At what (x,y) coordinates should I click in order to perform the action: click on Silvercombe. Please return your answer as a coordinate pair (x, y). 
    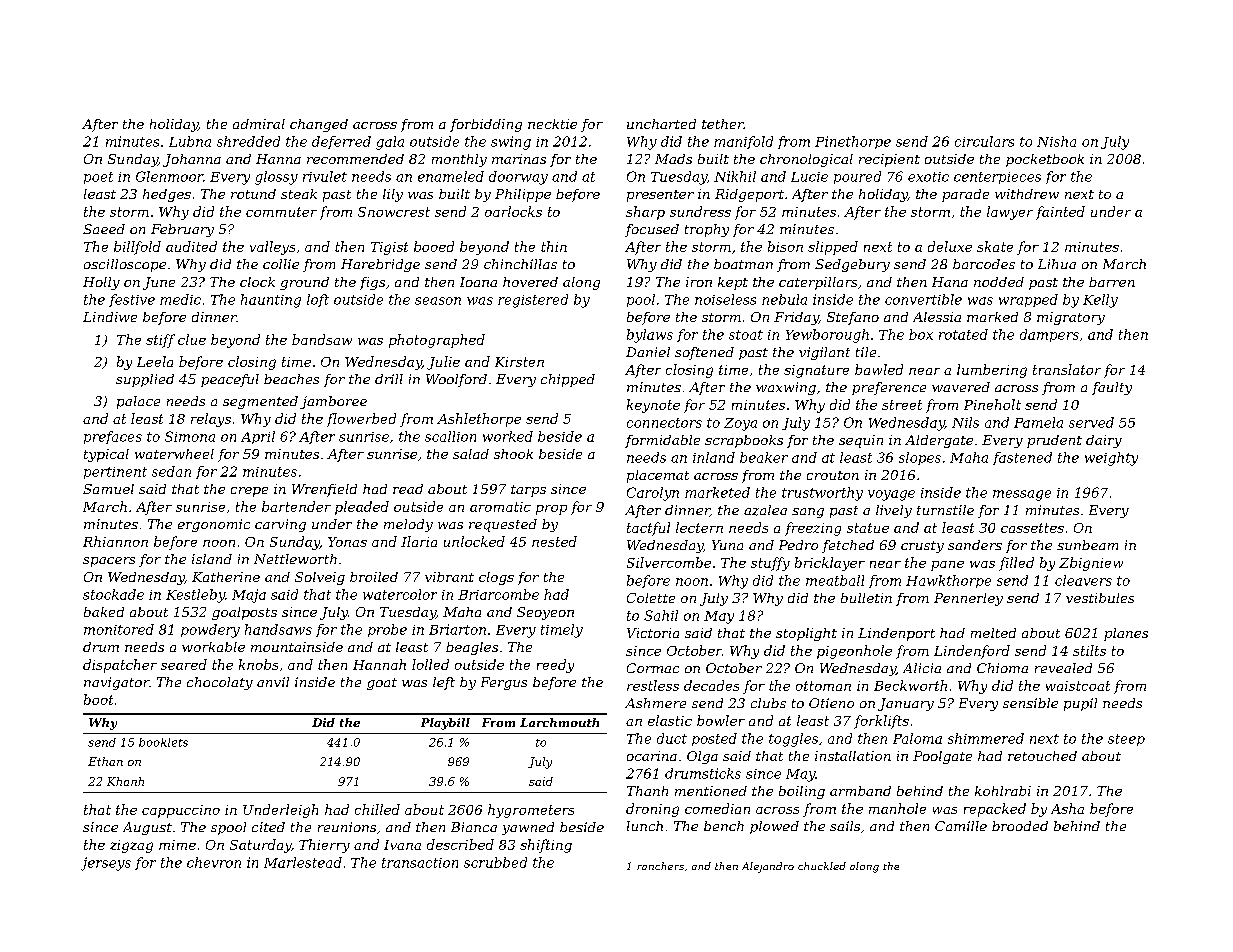
    Looking at the image, I should click on (669, 562).
